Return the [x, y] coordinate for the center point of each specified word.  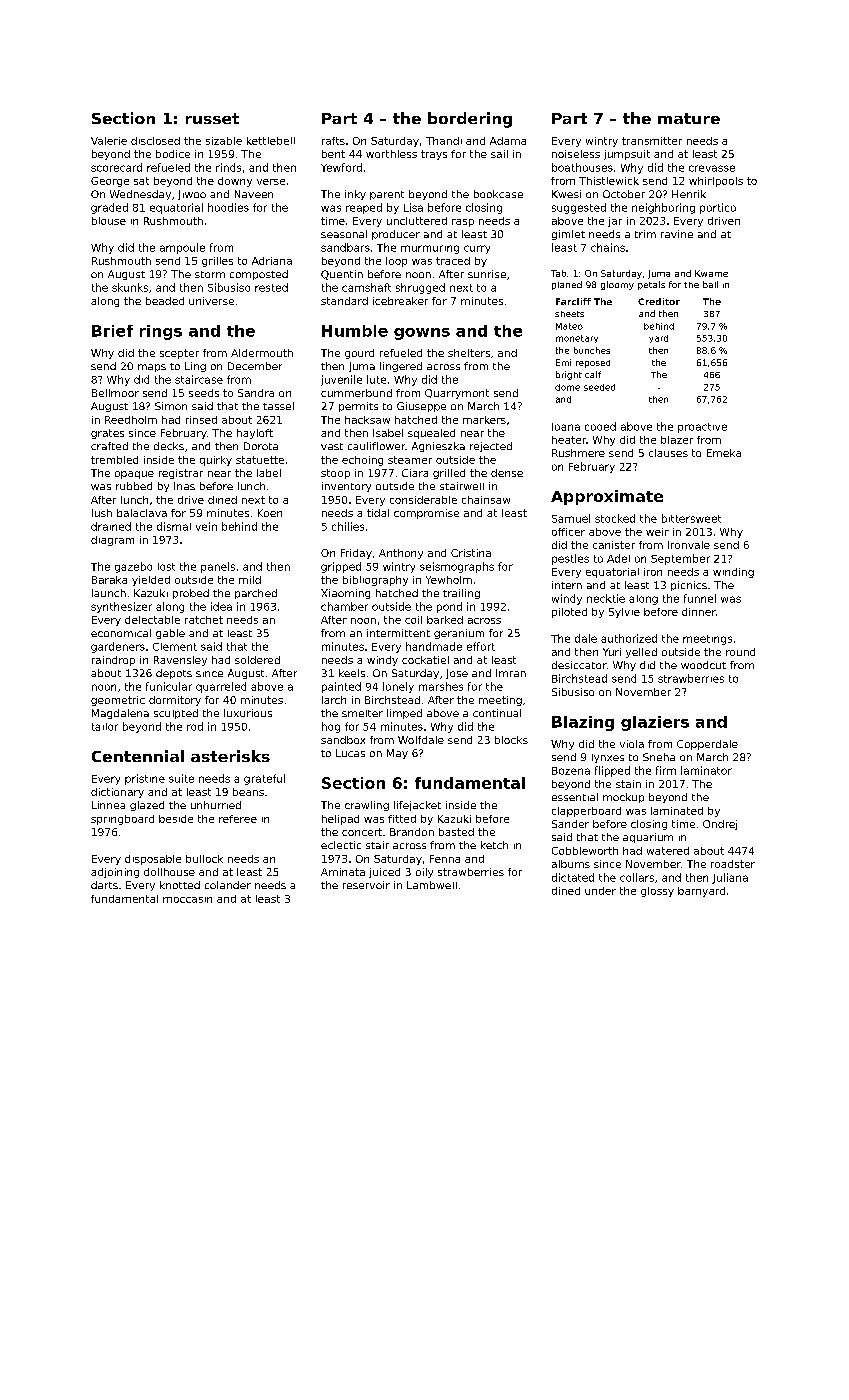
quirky [216, 461]
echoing [362, 461]
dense [507, 473]
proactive [702, 428]
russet [212, 118]
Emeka [724, 453]
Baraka [109, 580]
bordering [470, 120]
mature [689, 118]
